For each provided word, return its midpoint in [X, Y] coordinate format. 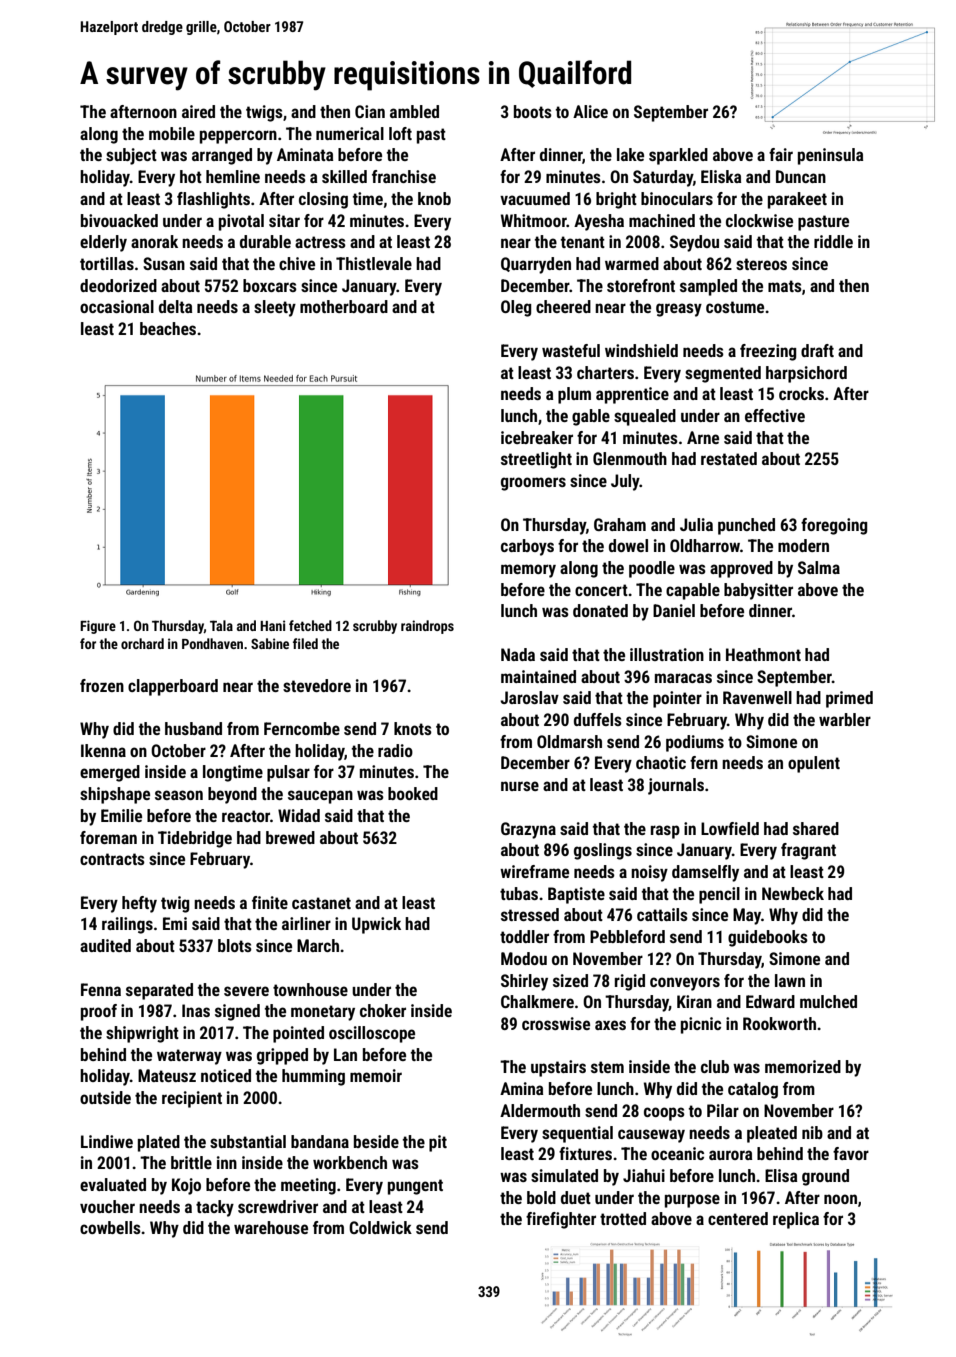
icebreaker [537, 437]
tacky [215, 1208]
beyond [232, 795]
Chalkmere [537, 1001]
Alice [590, 111]
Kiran [694, 1001]
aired [198, 111]
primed [849, 699]
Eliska [721, 176]
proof [99, 1012]
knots [413, 728]
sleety [275, 308]
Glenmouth [630, 458]
